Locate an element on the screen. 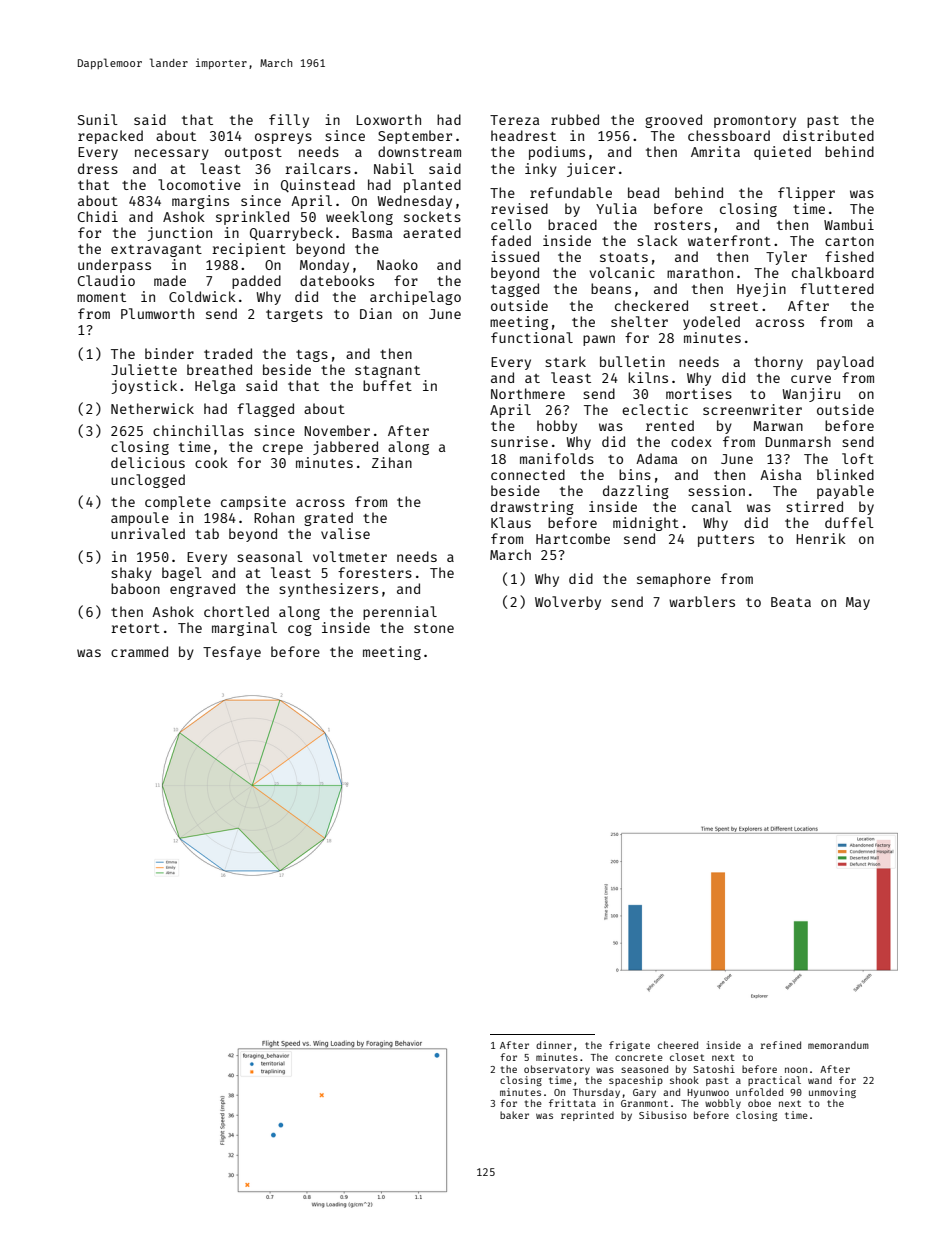 The image size is (952, 1233). Aisha is located at coordinates (781, 474).
